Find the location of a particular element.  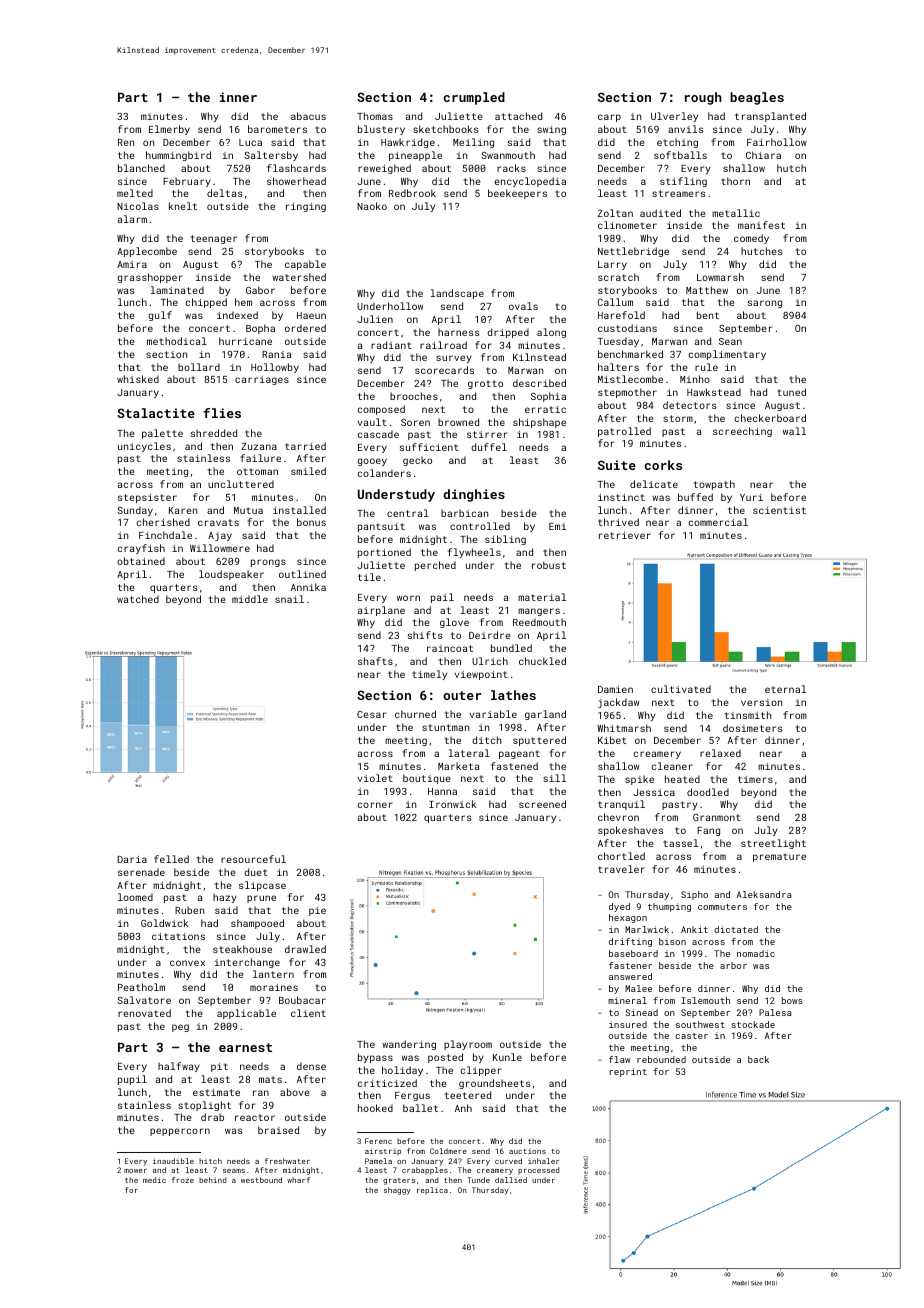

described is located at coordinates (539, 383).
